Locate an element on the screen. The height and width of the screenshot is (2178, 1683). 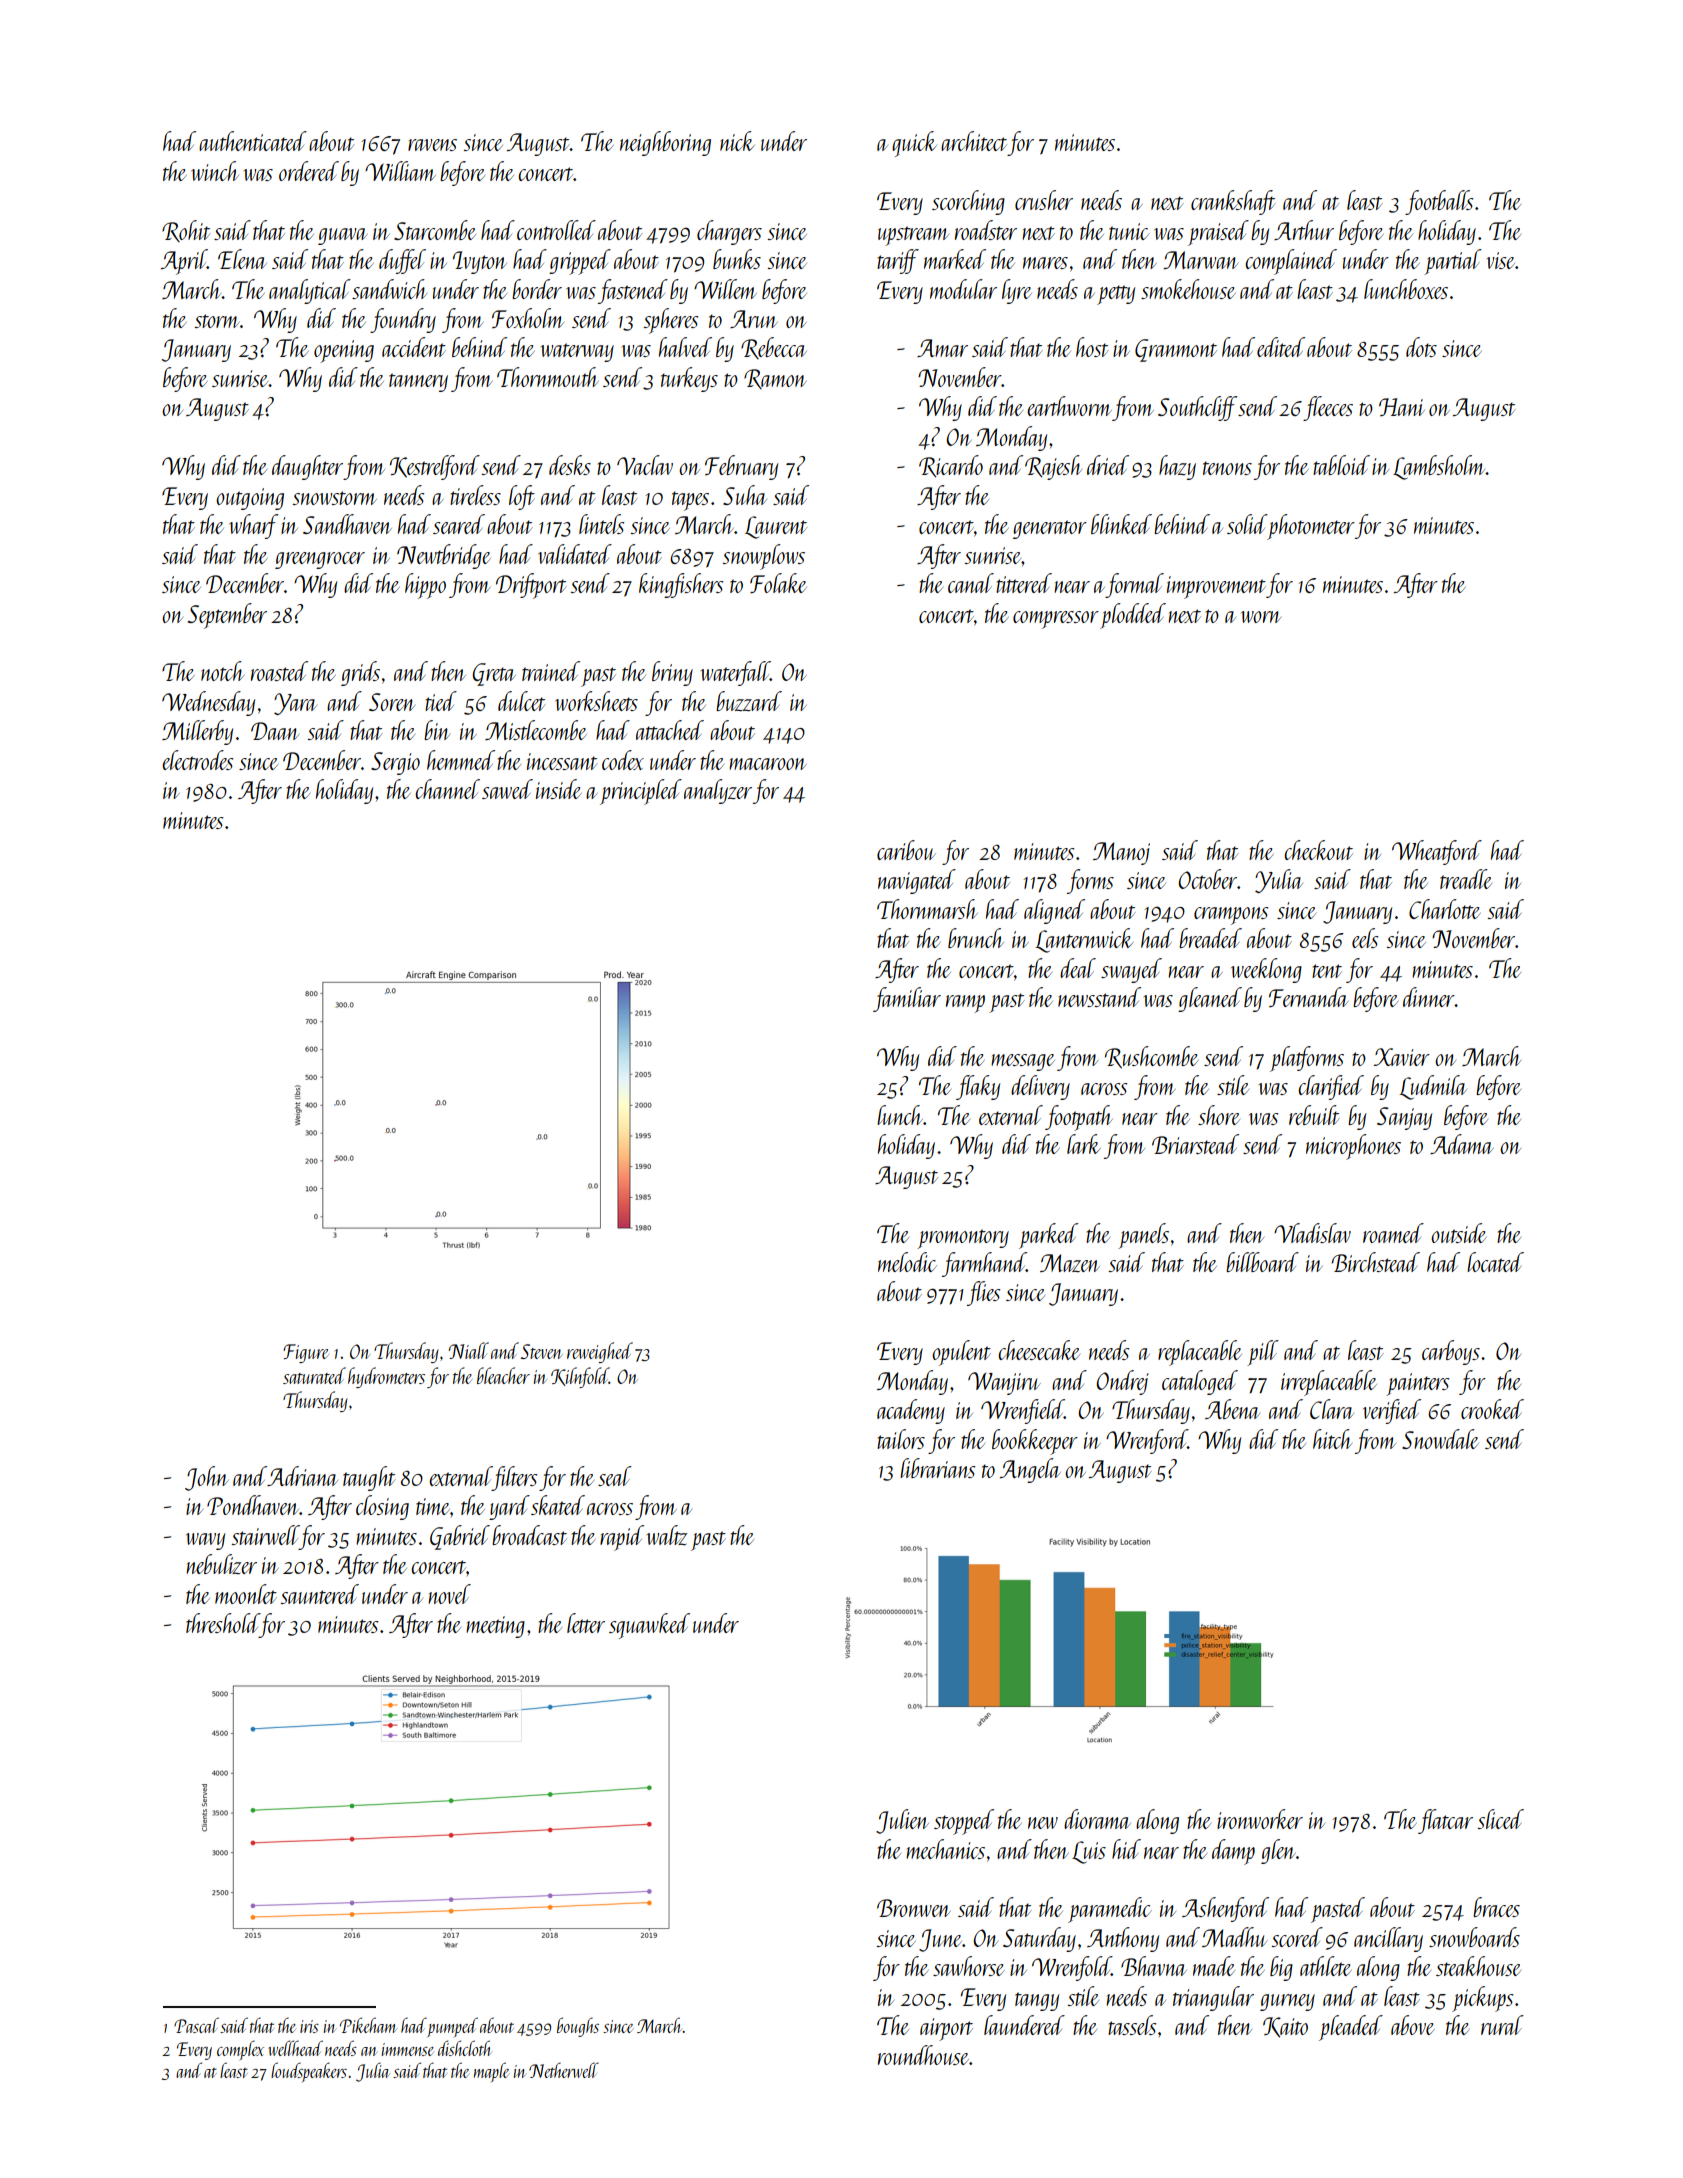
bin is located at coordinates (437, 730).
